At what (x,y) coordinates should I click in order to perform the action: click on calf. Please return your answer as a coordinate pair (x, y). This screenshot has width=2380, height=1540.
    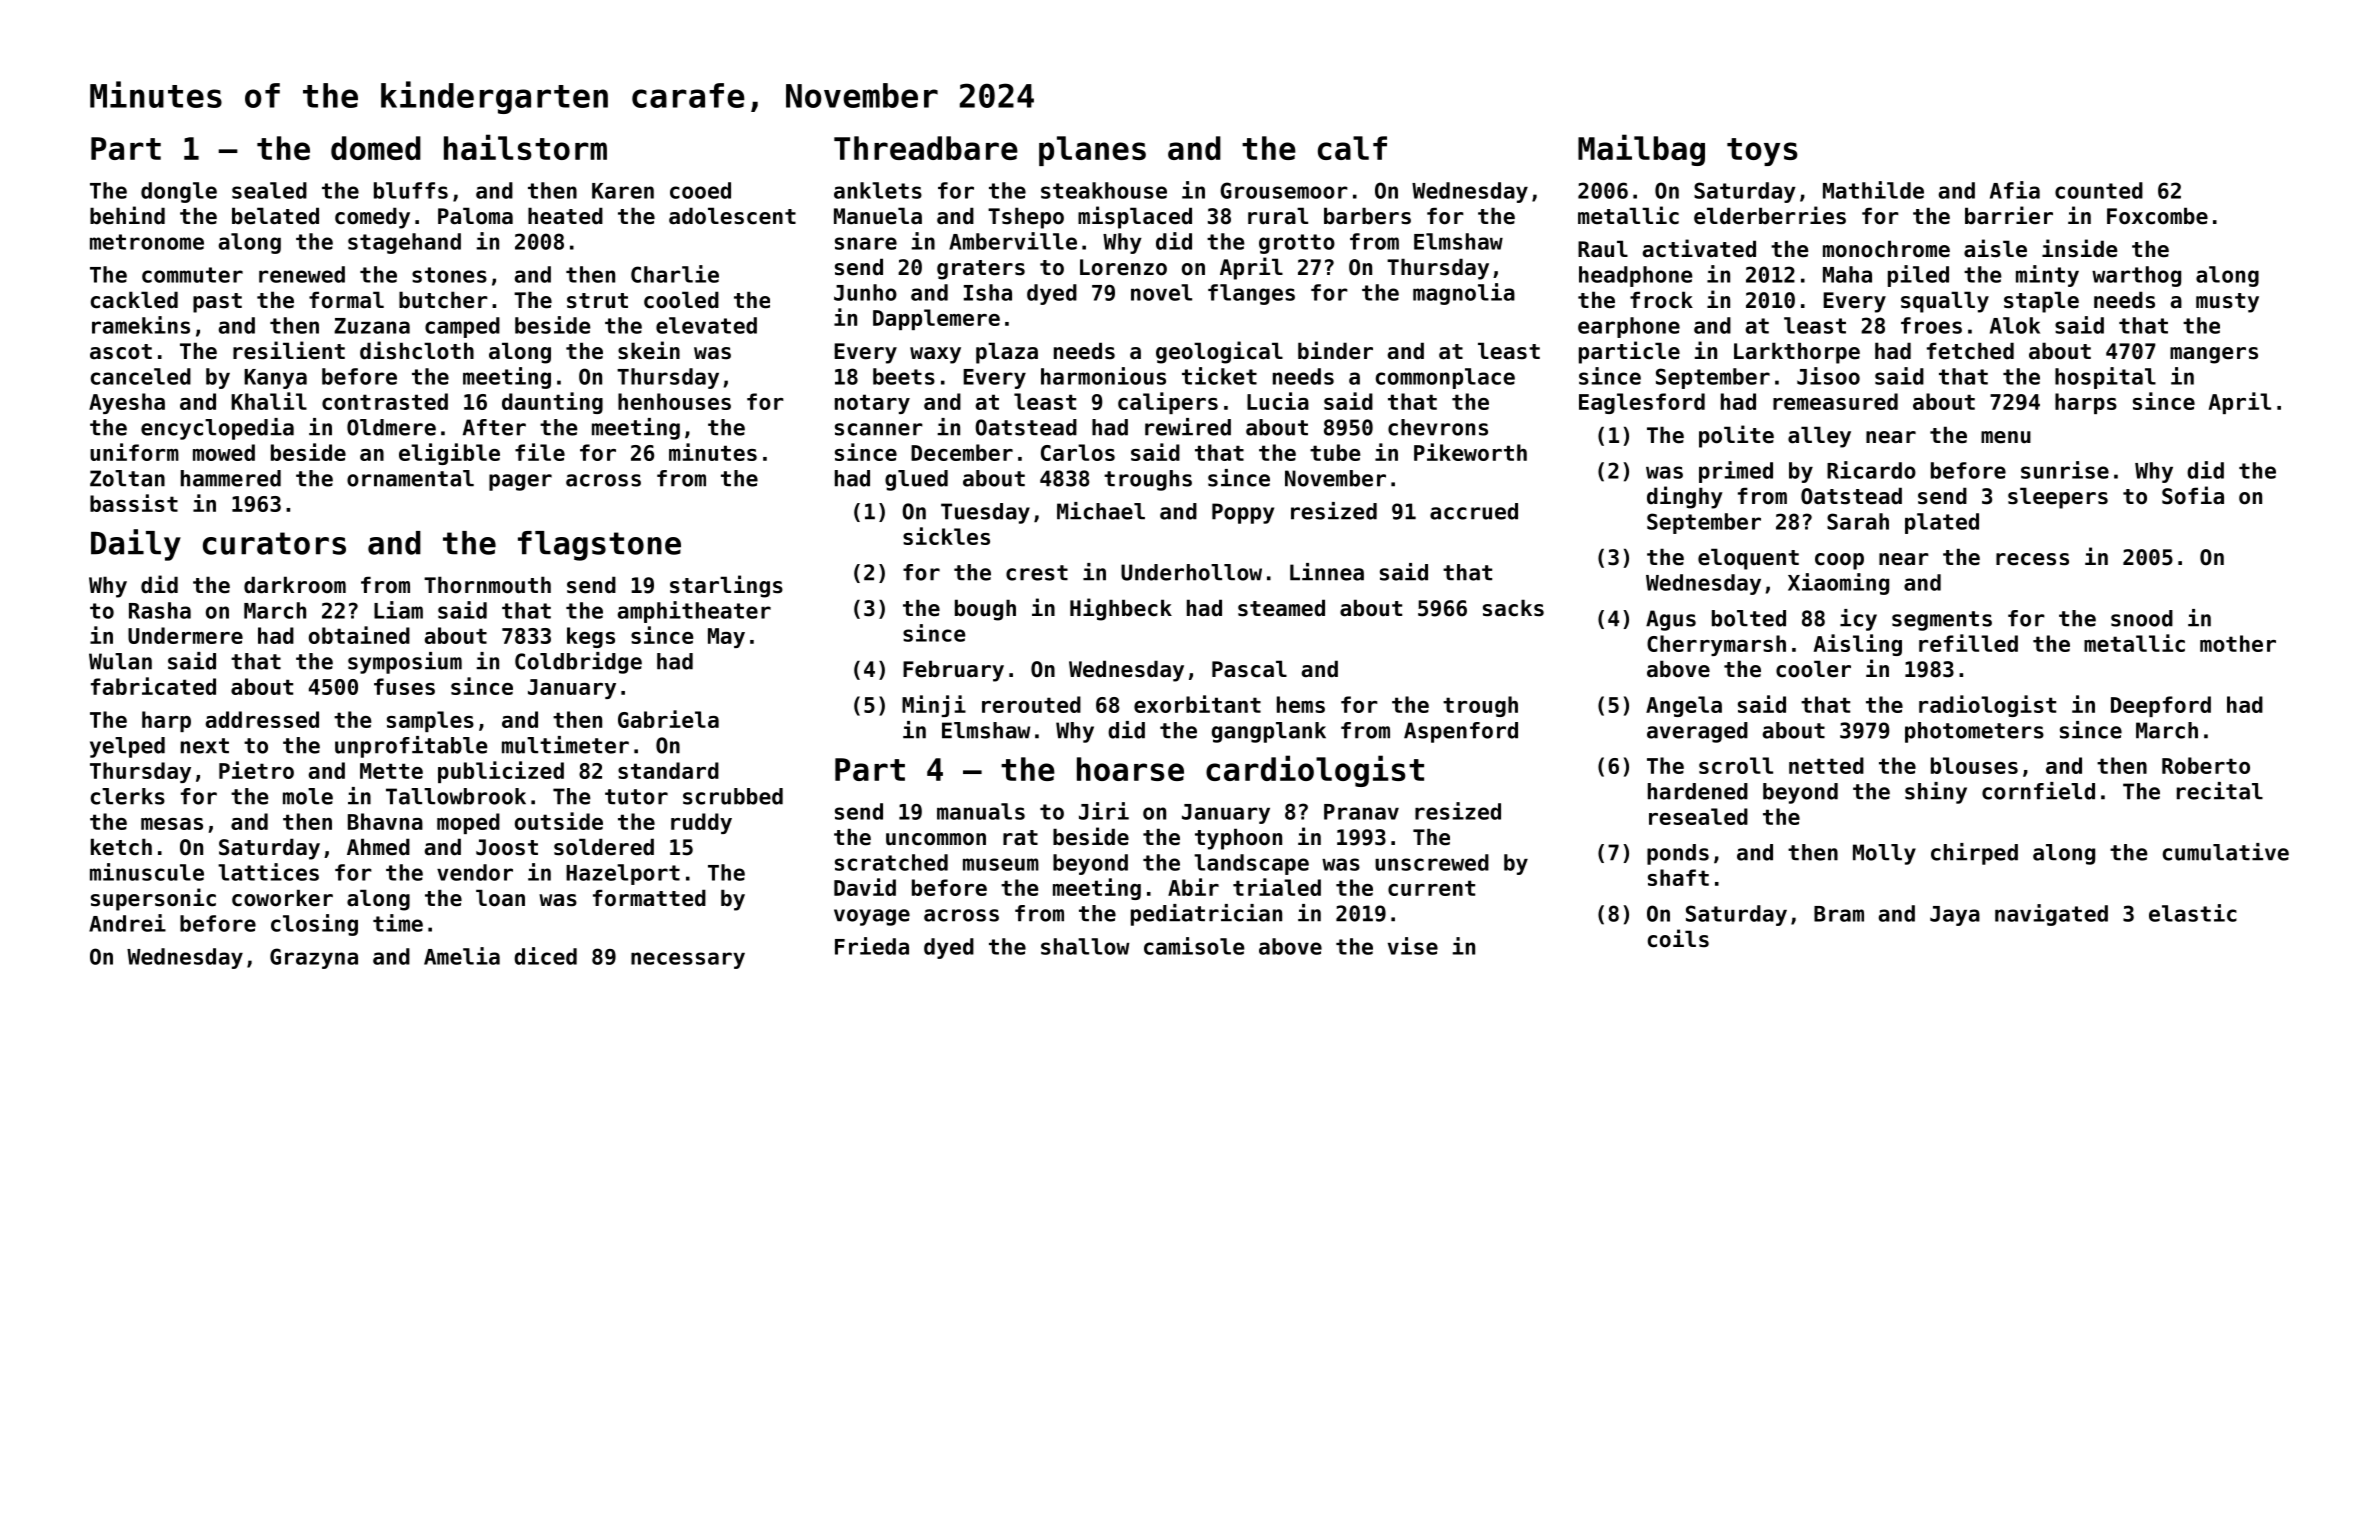
    Looking at the image, I should click on (1352, 148).
